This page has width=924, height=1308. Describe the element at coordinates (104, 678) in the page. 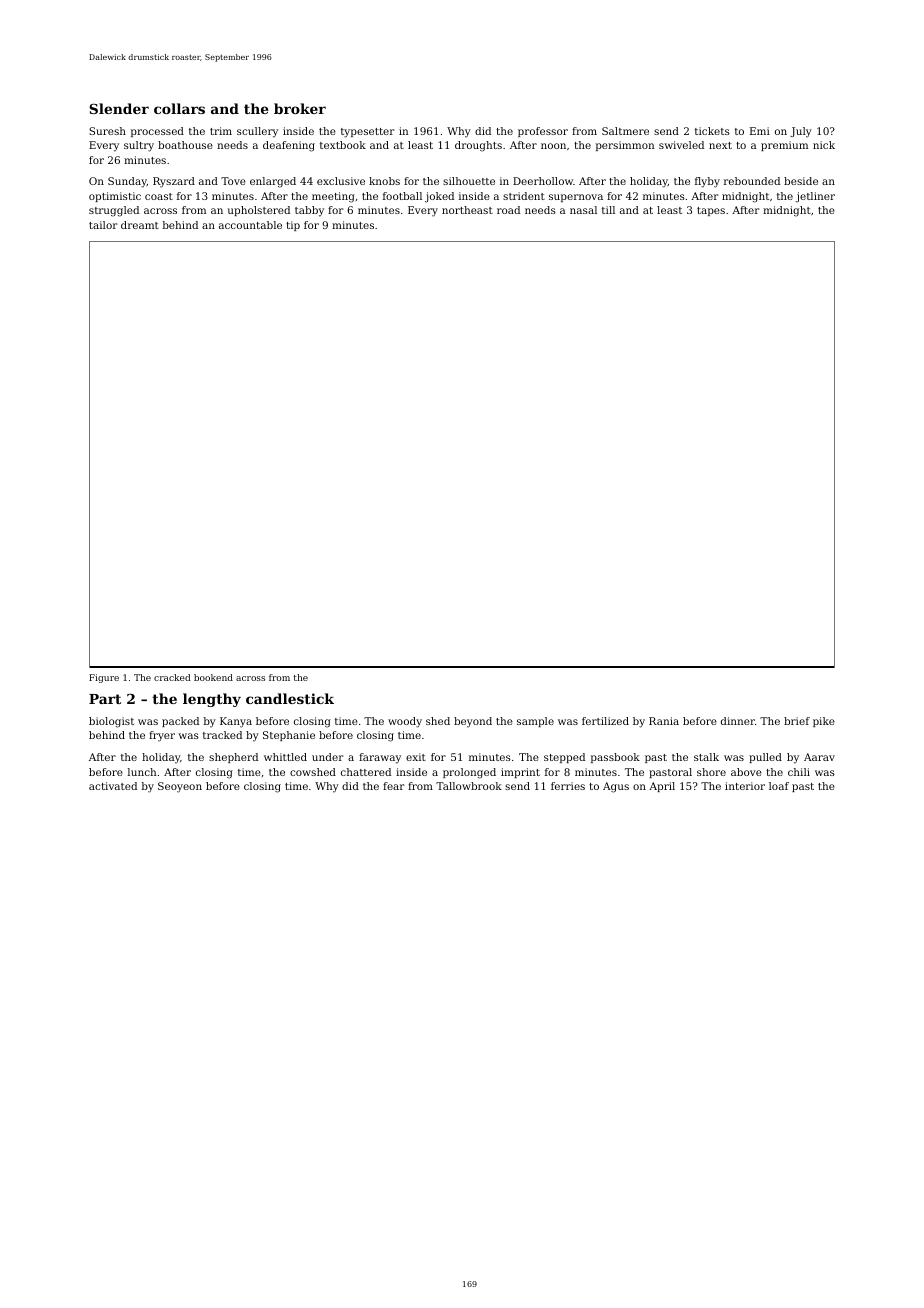

I see `Figure` at that location.
